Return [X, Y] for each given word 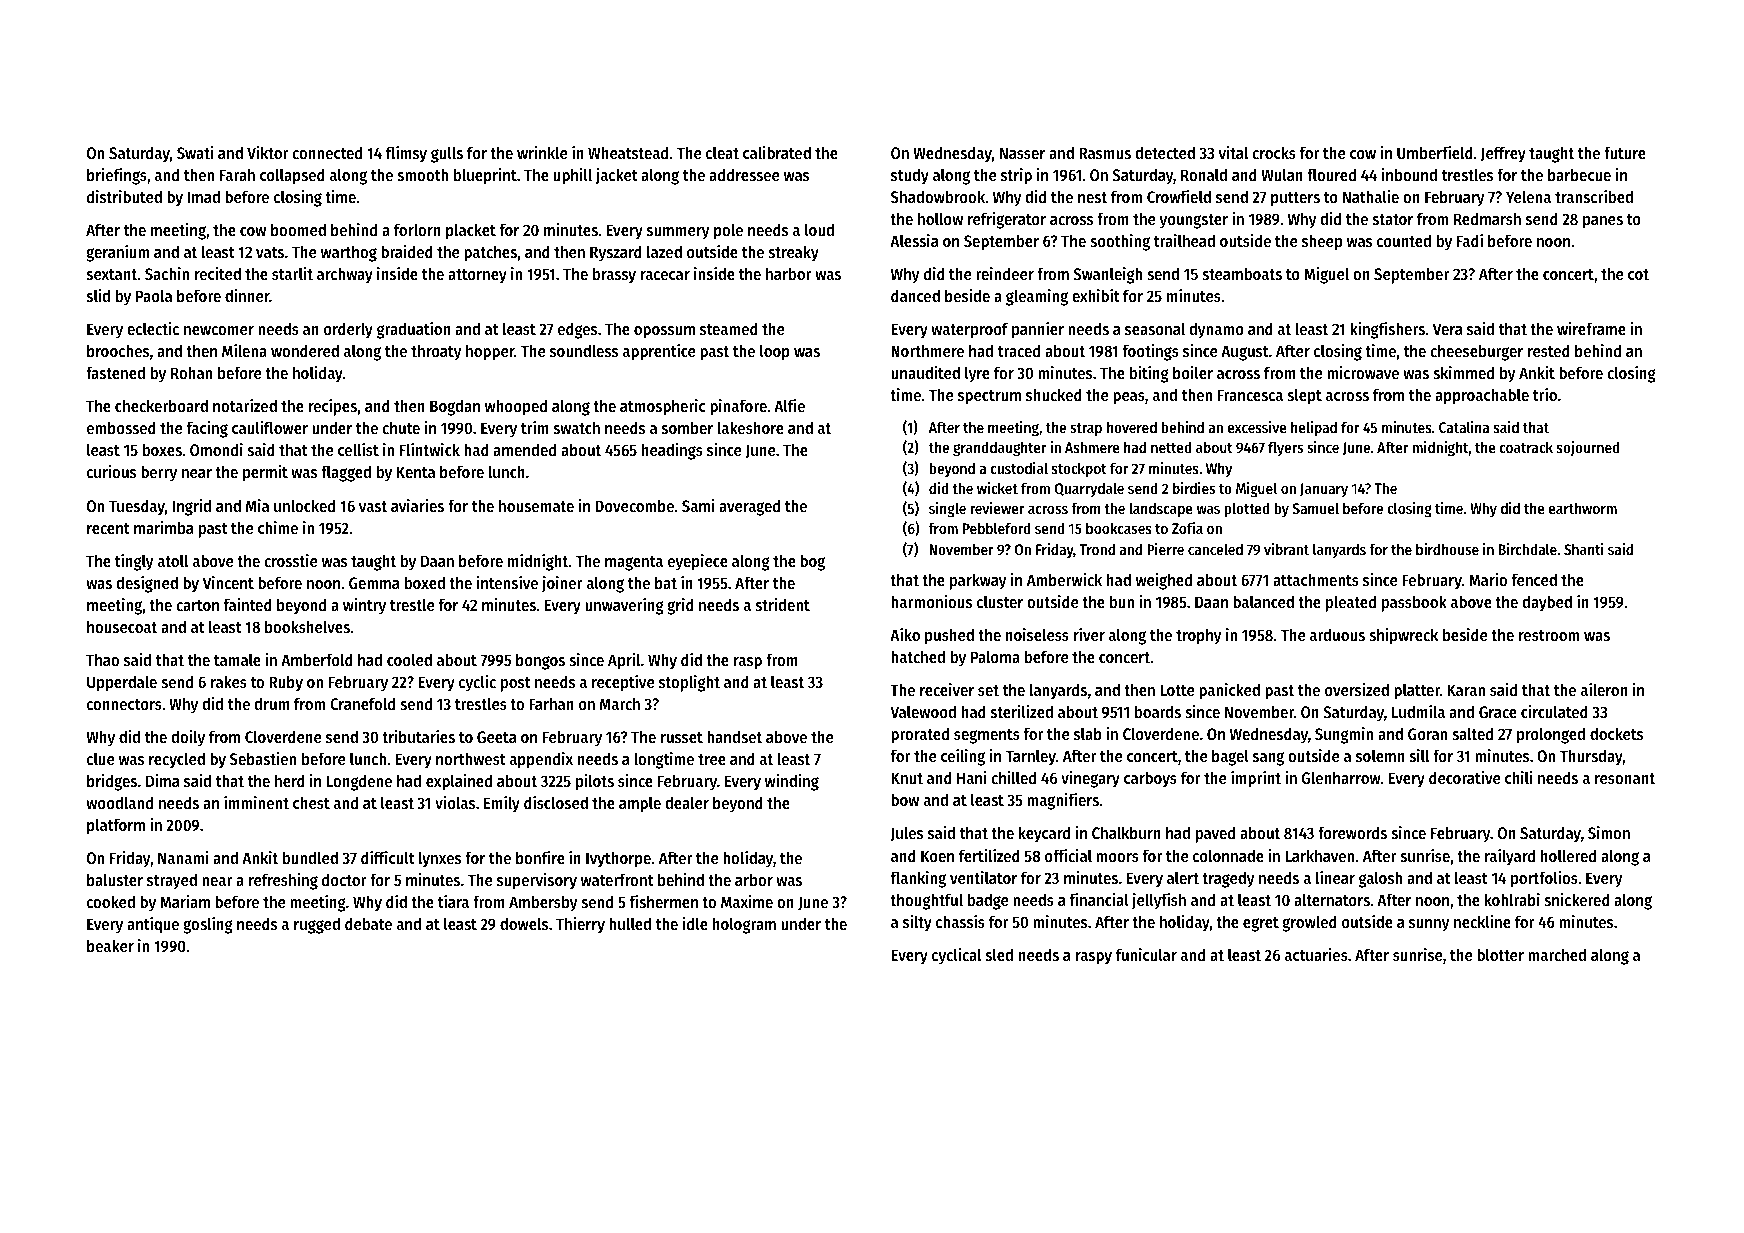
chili [1519, 777]
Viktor [268, 152]
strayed [172, 881]
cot [1638, 274]
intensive [507, 582]
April [624, 661]
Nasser [1022, 153]
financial [1099, 899]
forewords [1352, 832]
